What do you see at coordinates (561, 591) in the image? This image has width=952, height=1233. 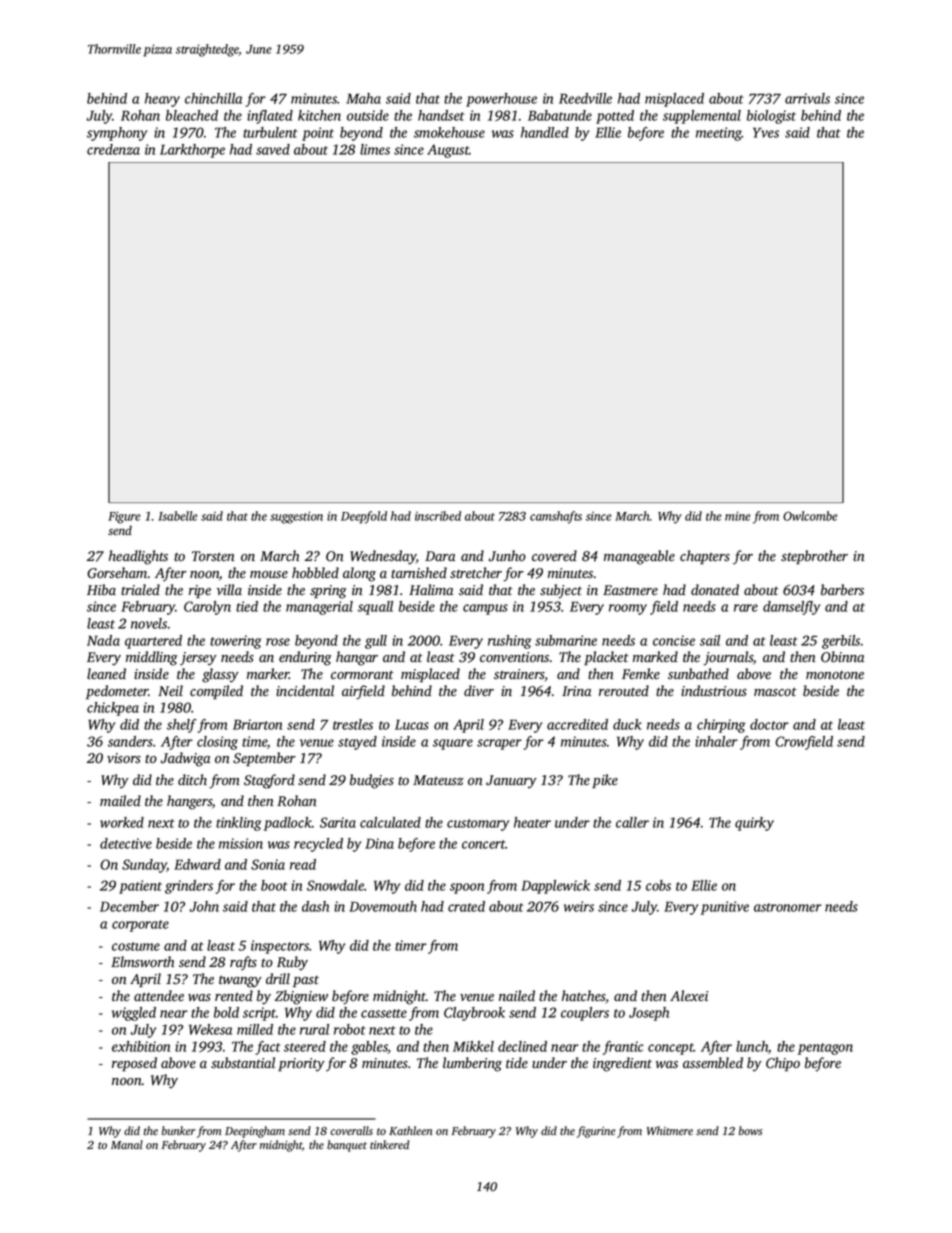 I see `subject` at bounding box center [561, 591].
